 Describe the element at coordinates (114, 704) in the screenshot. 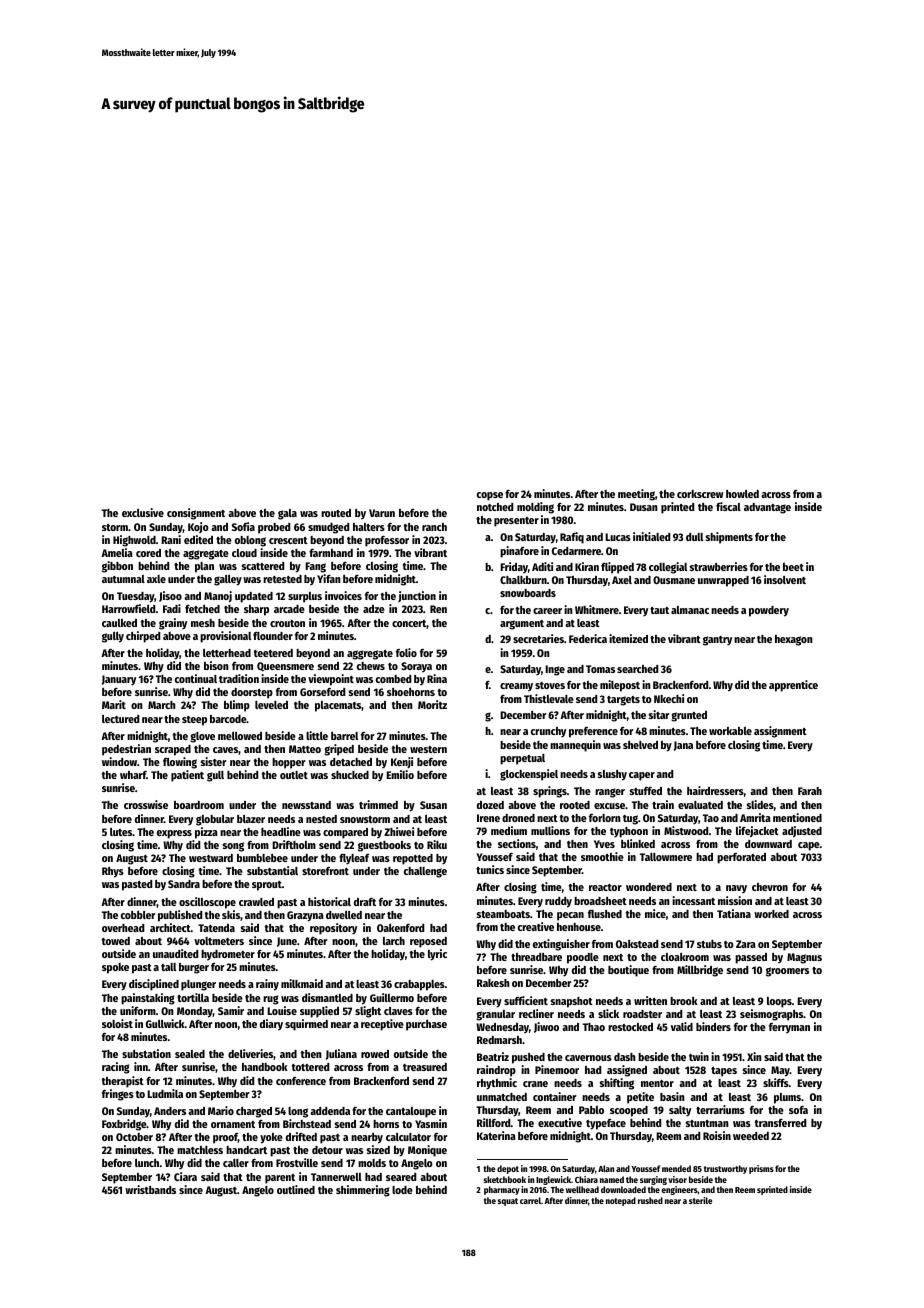

I see `Marit` at that location.
